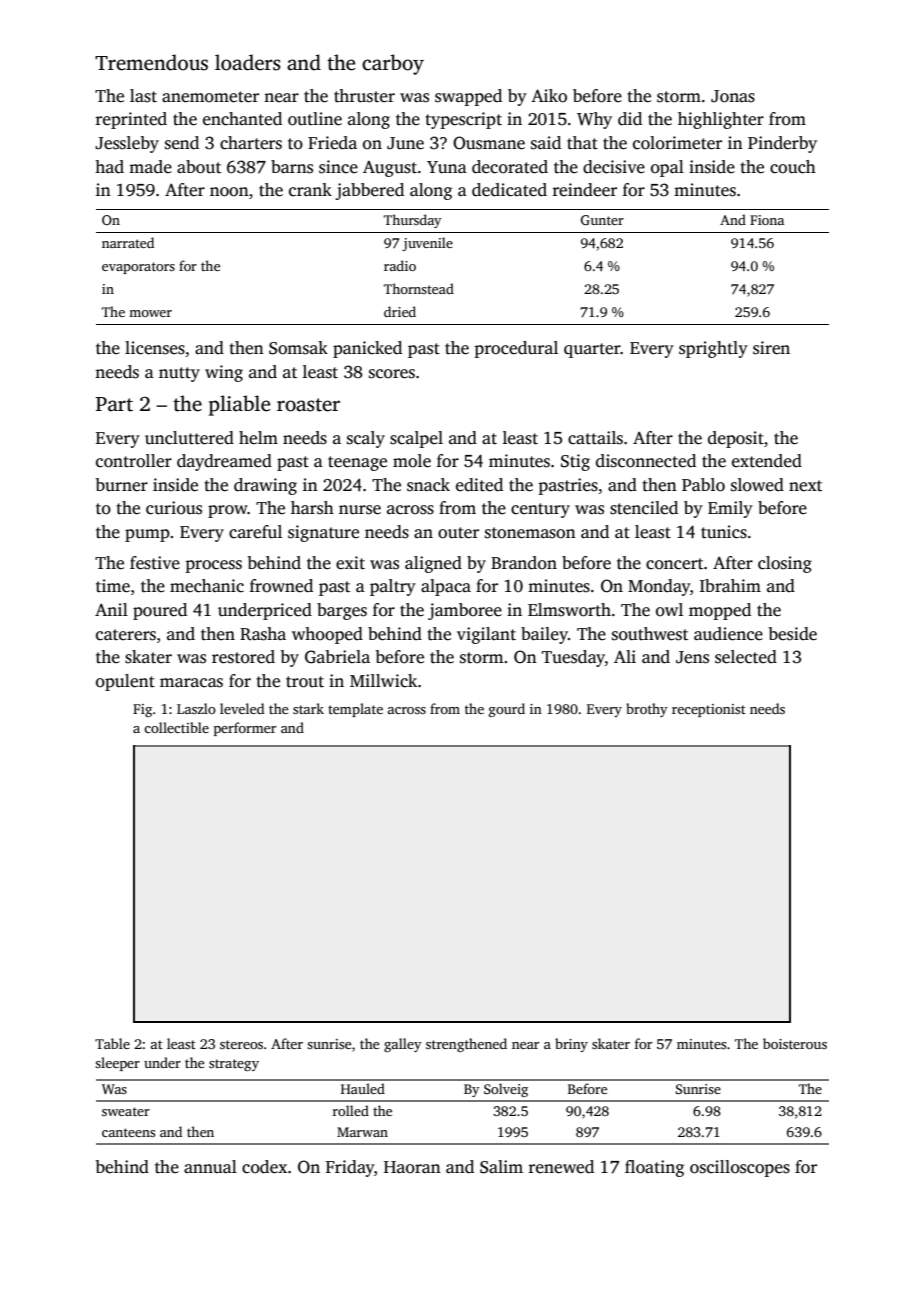 Image resolution: width=924 pixels, height=1314 pixels. I want to click on gourd, so click(507, 710).
